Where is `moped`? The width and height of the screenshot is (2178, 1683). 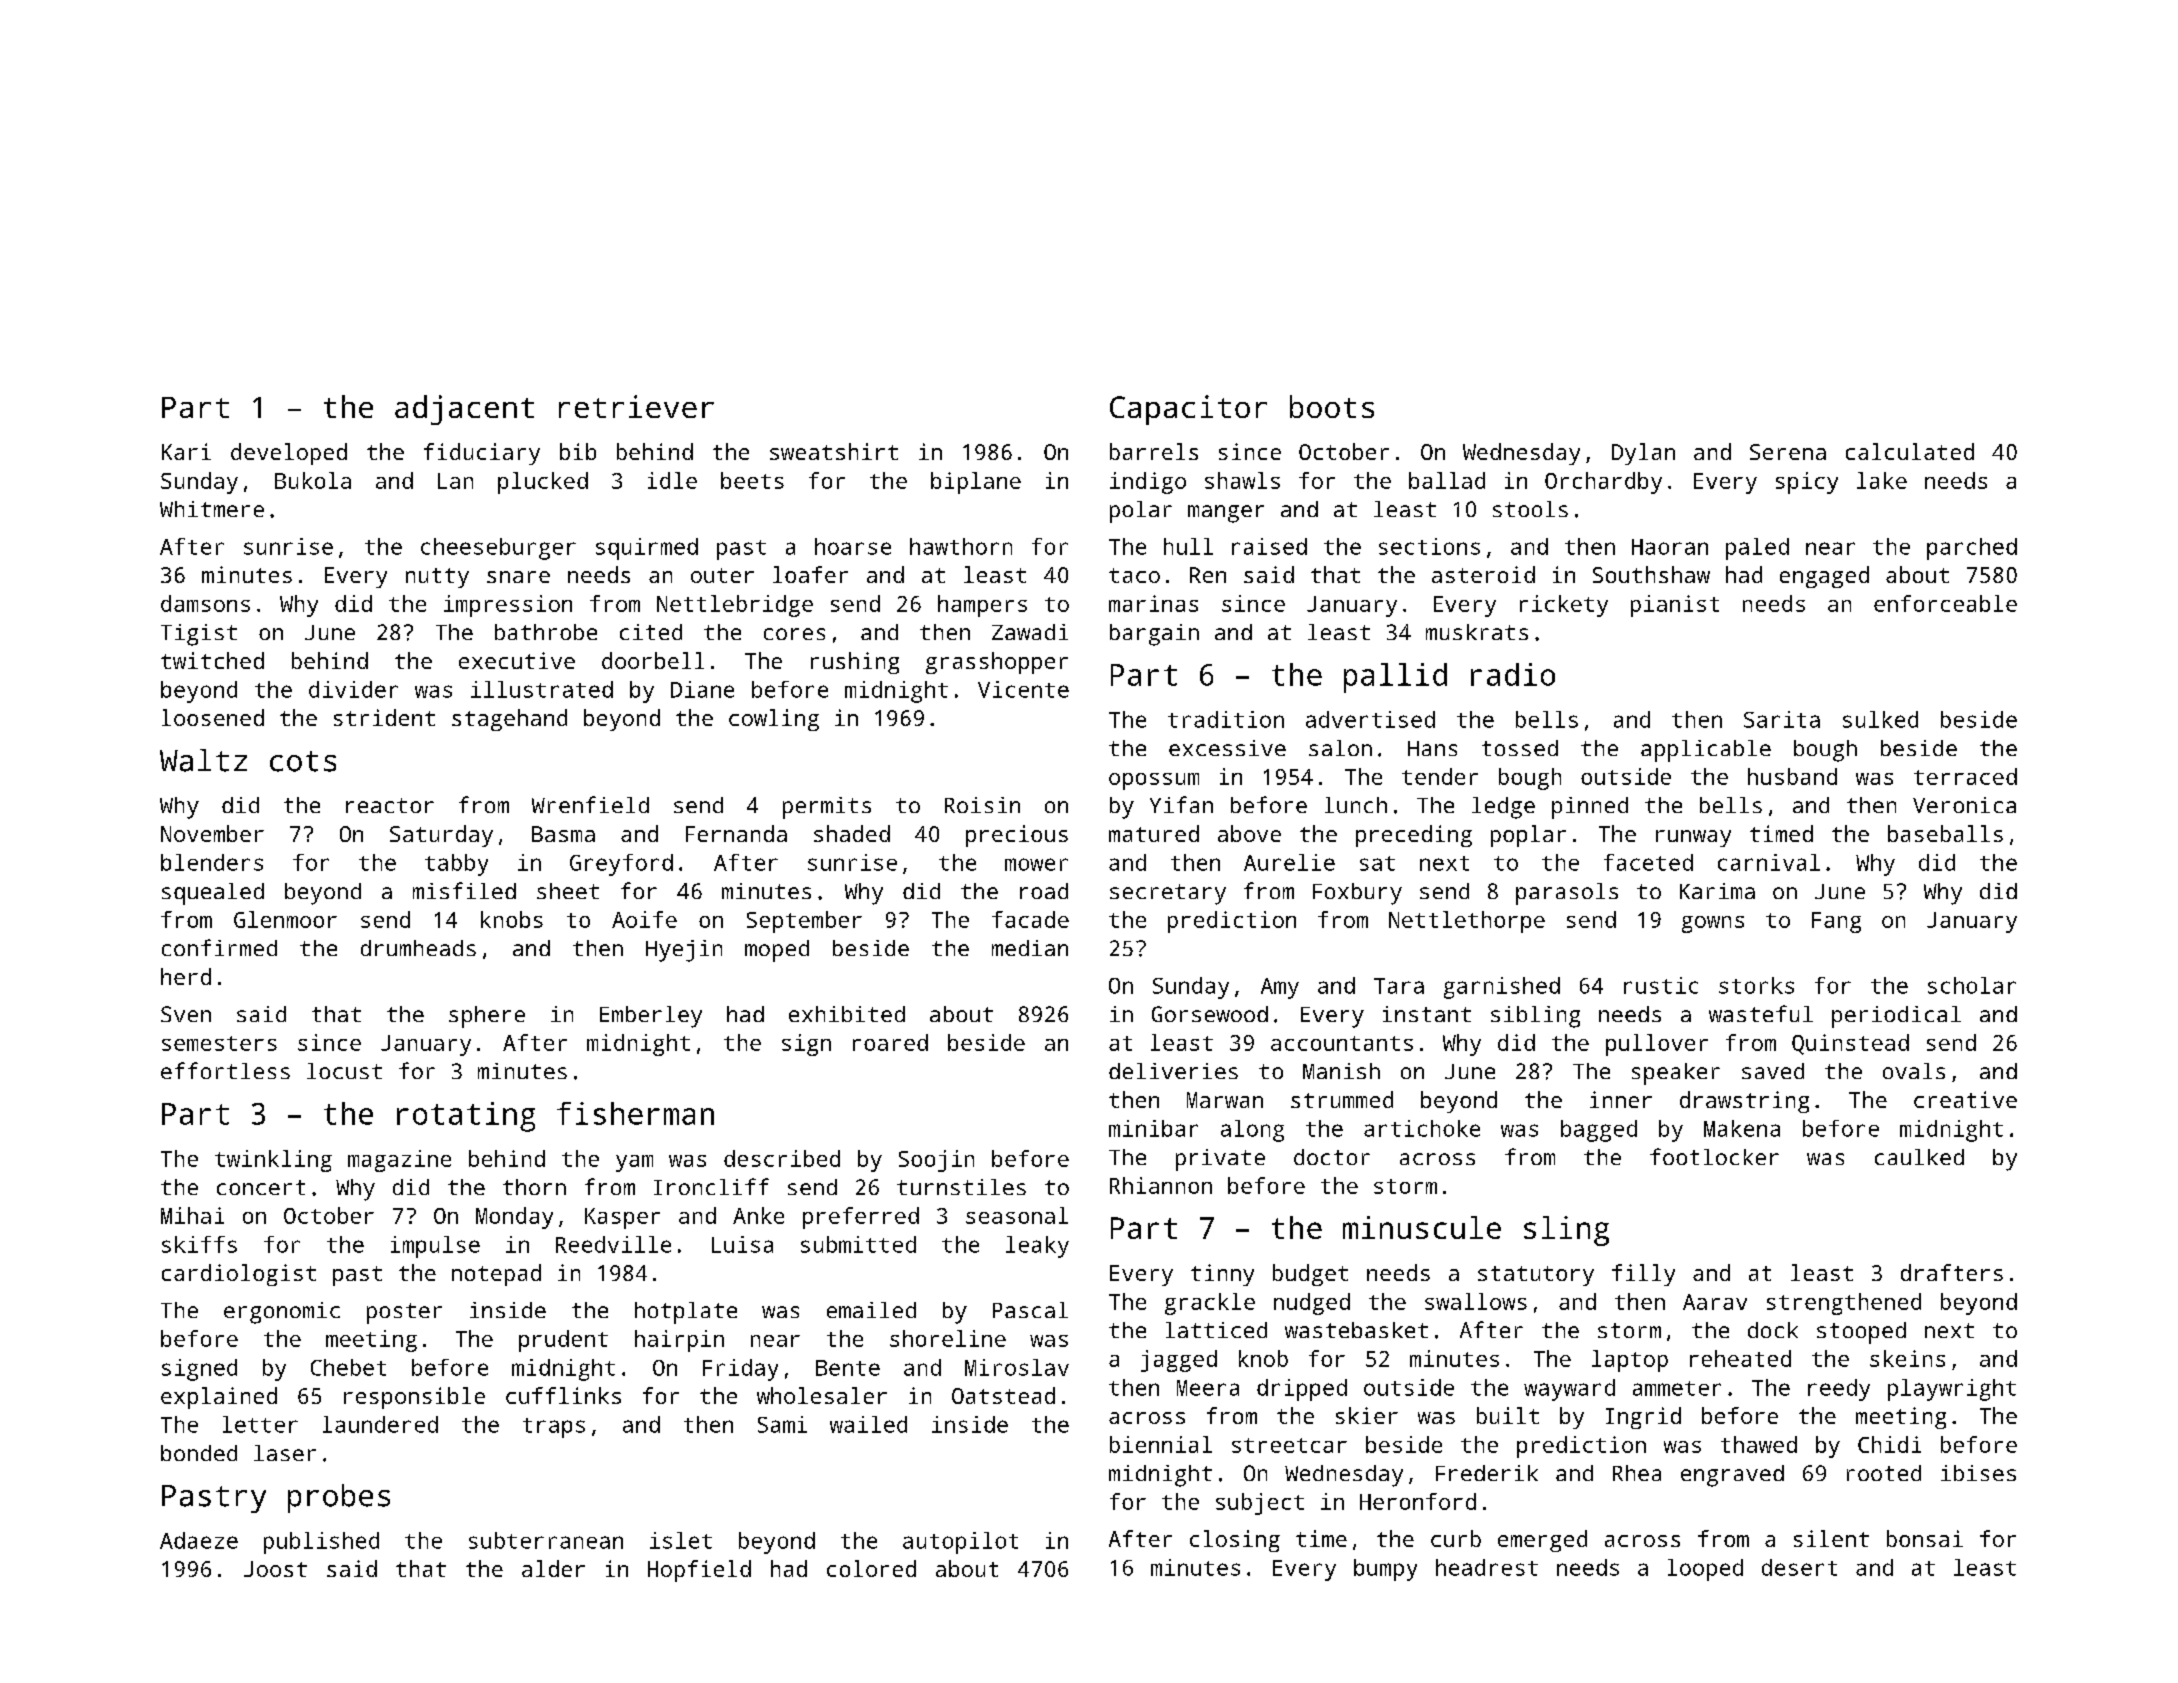
moped is located at coordinates (777, 951).
